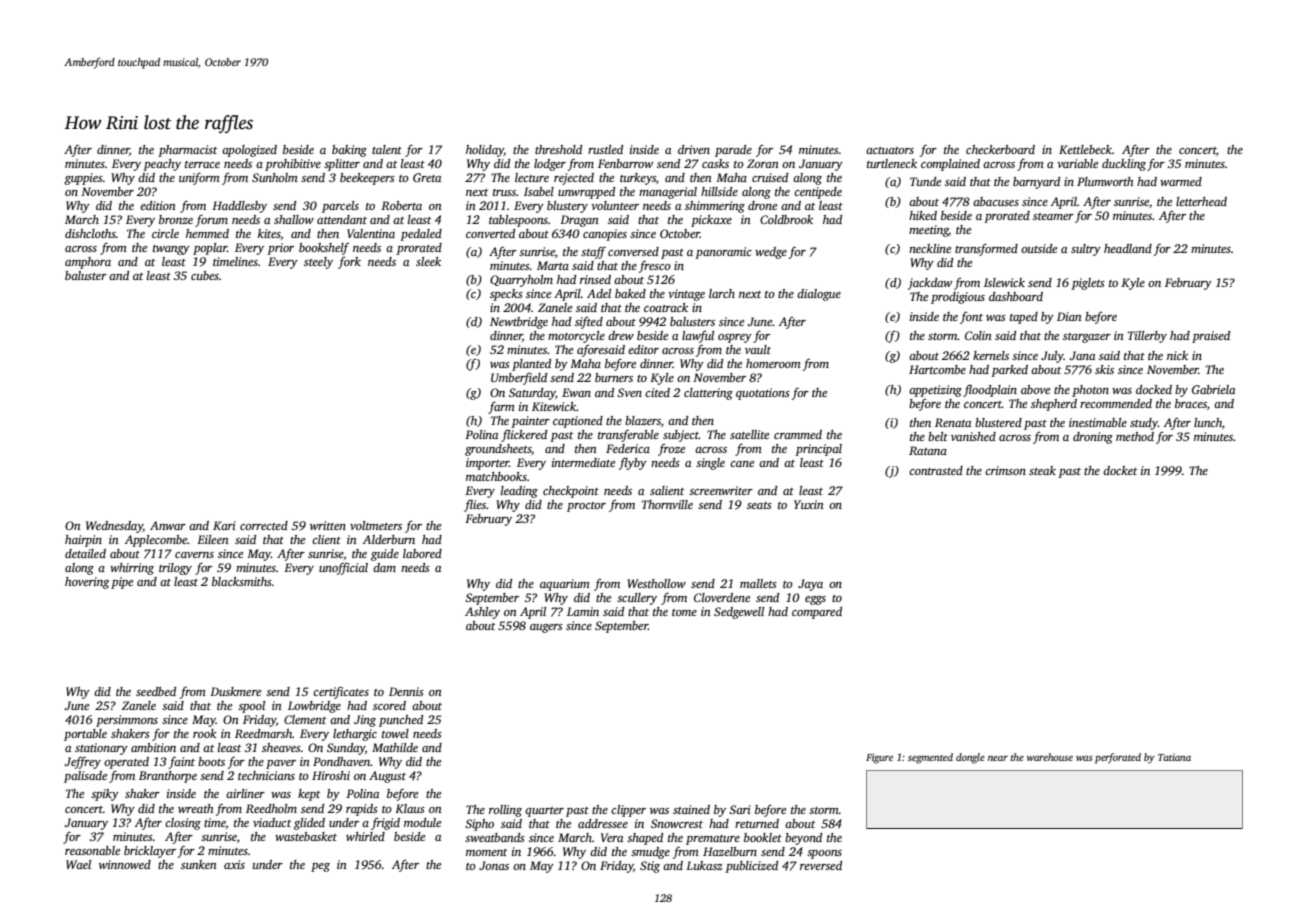  Describe the element at coordinates (78, 864) in the screenshot. I see `Wael` at that location.
